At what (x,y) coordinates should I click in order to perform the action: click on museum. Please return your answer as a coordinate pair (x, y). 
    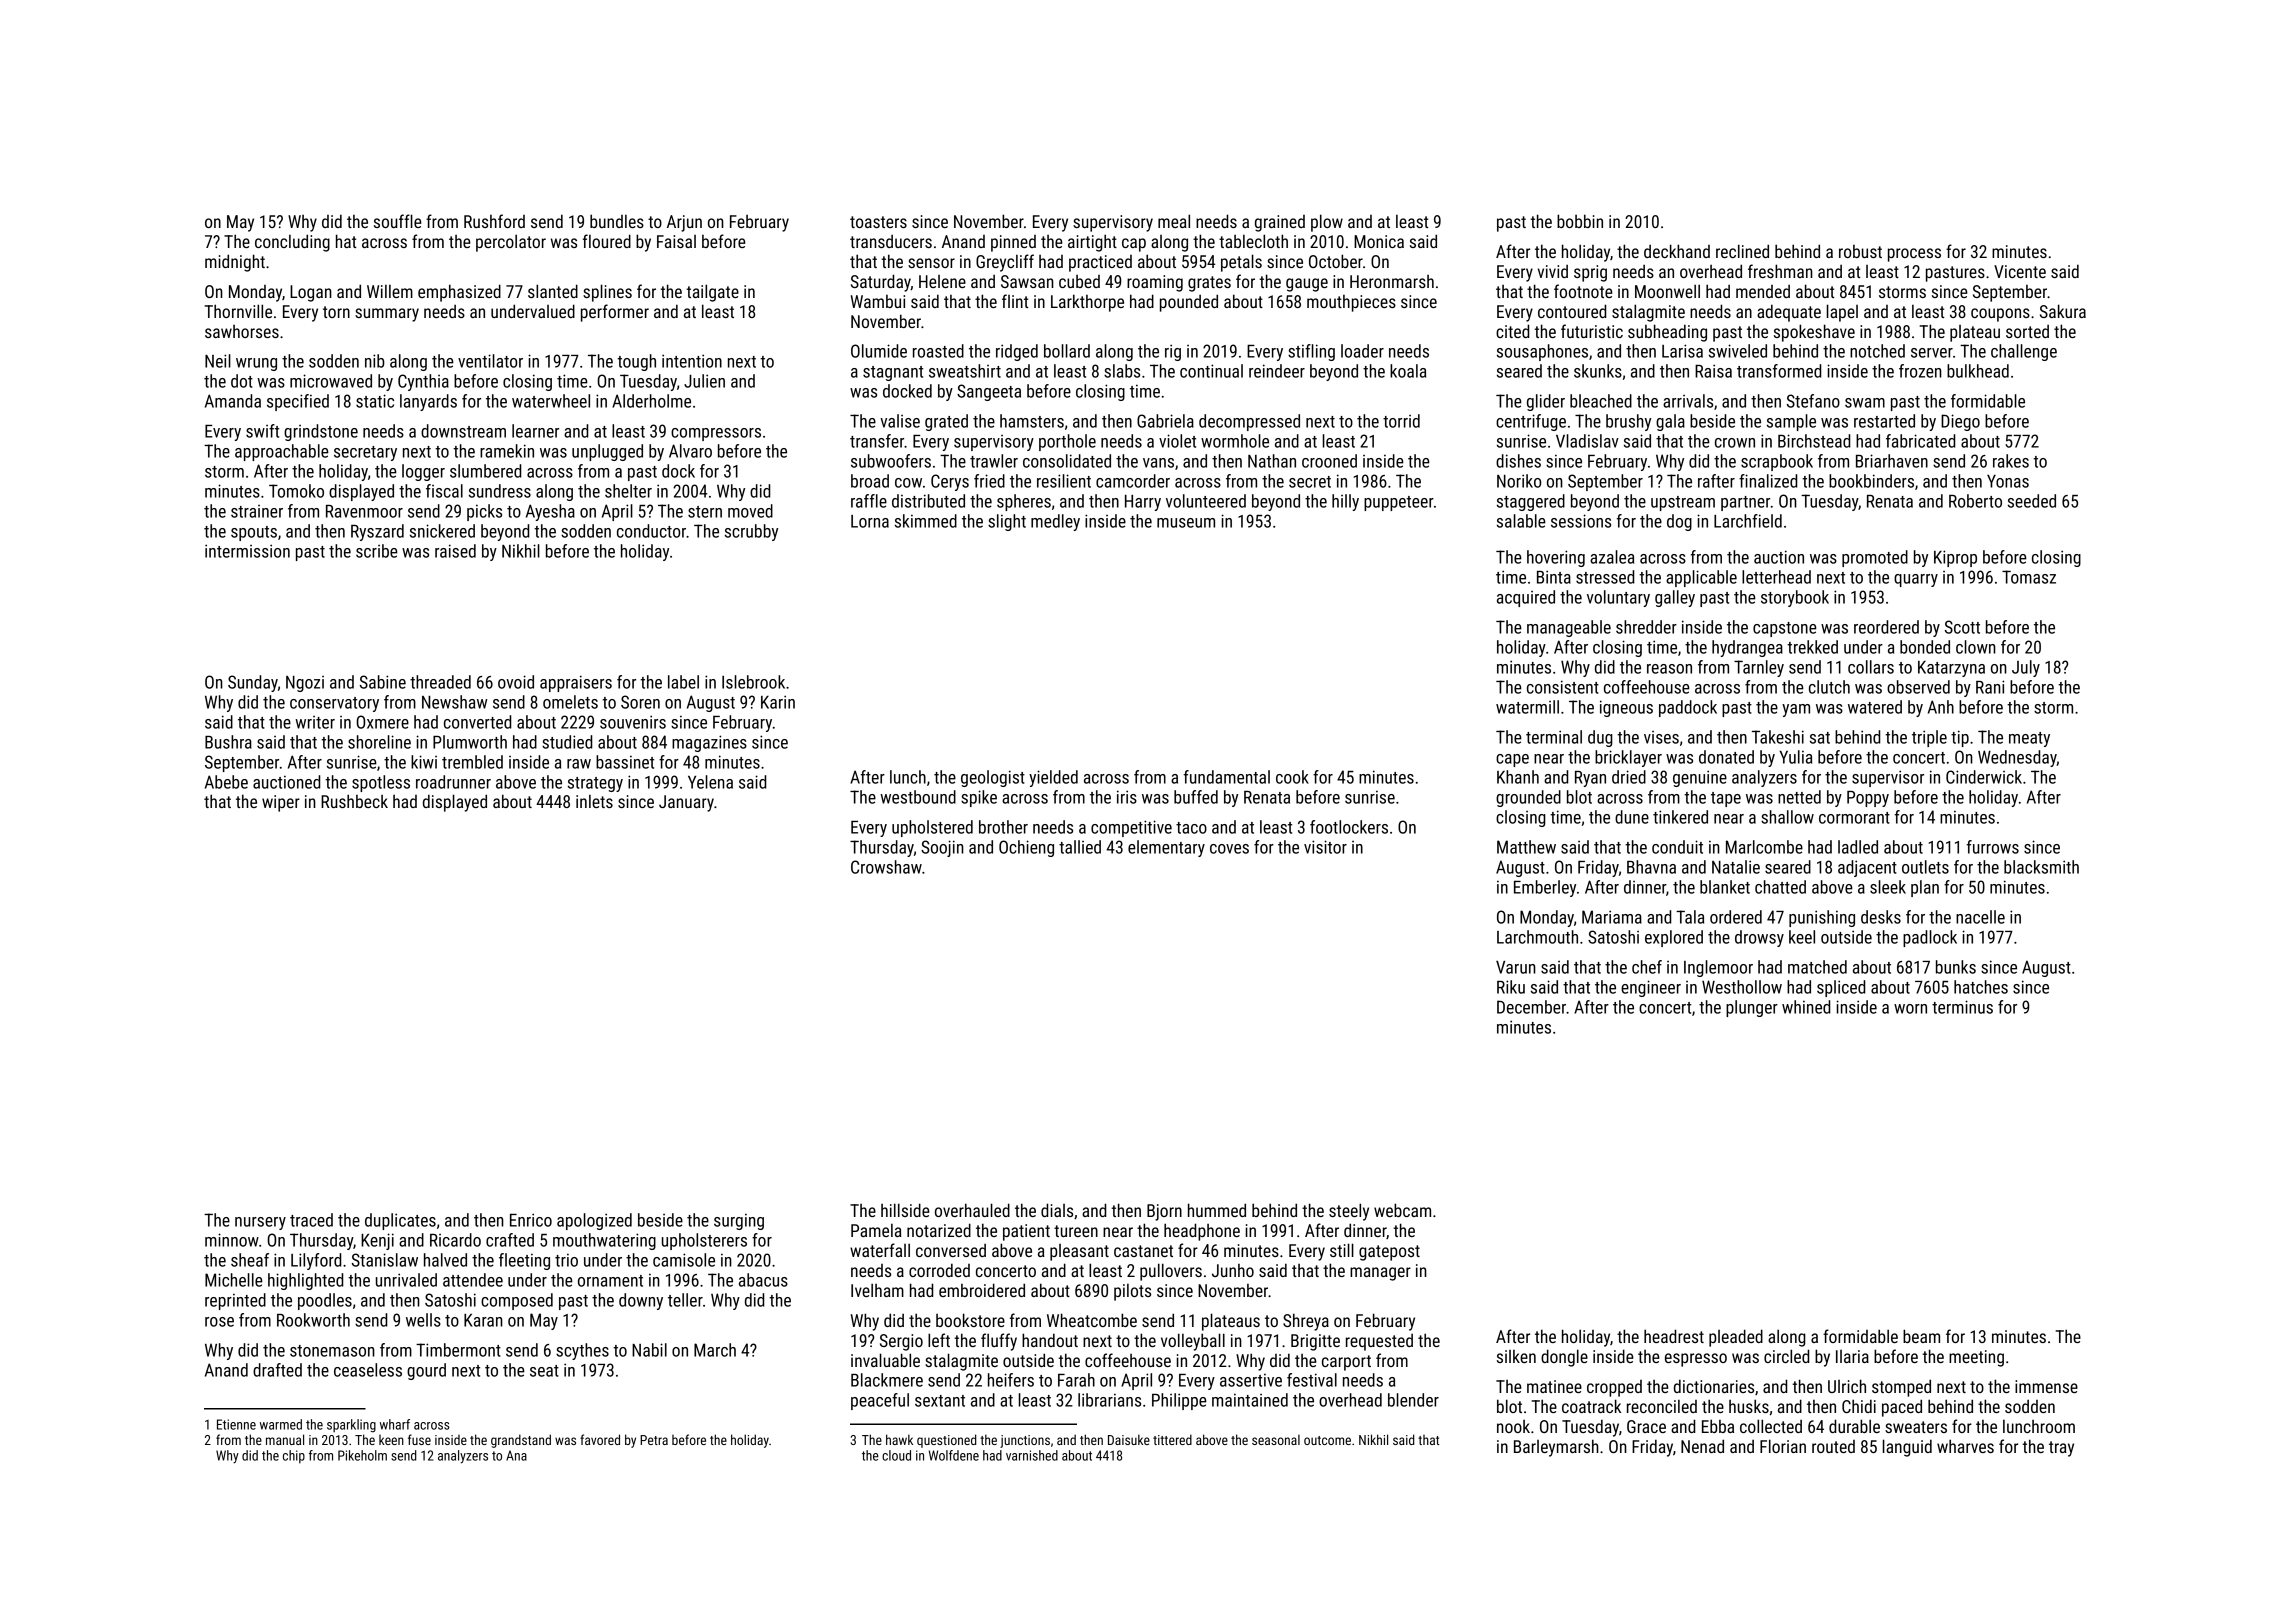
    Looking at the image, I should click on (1186, 523).
